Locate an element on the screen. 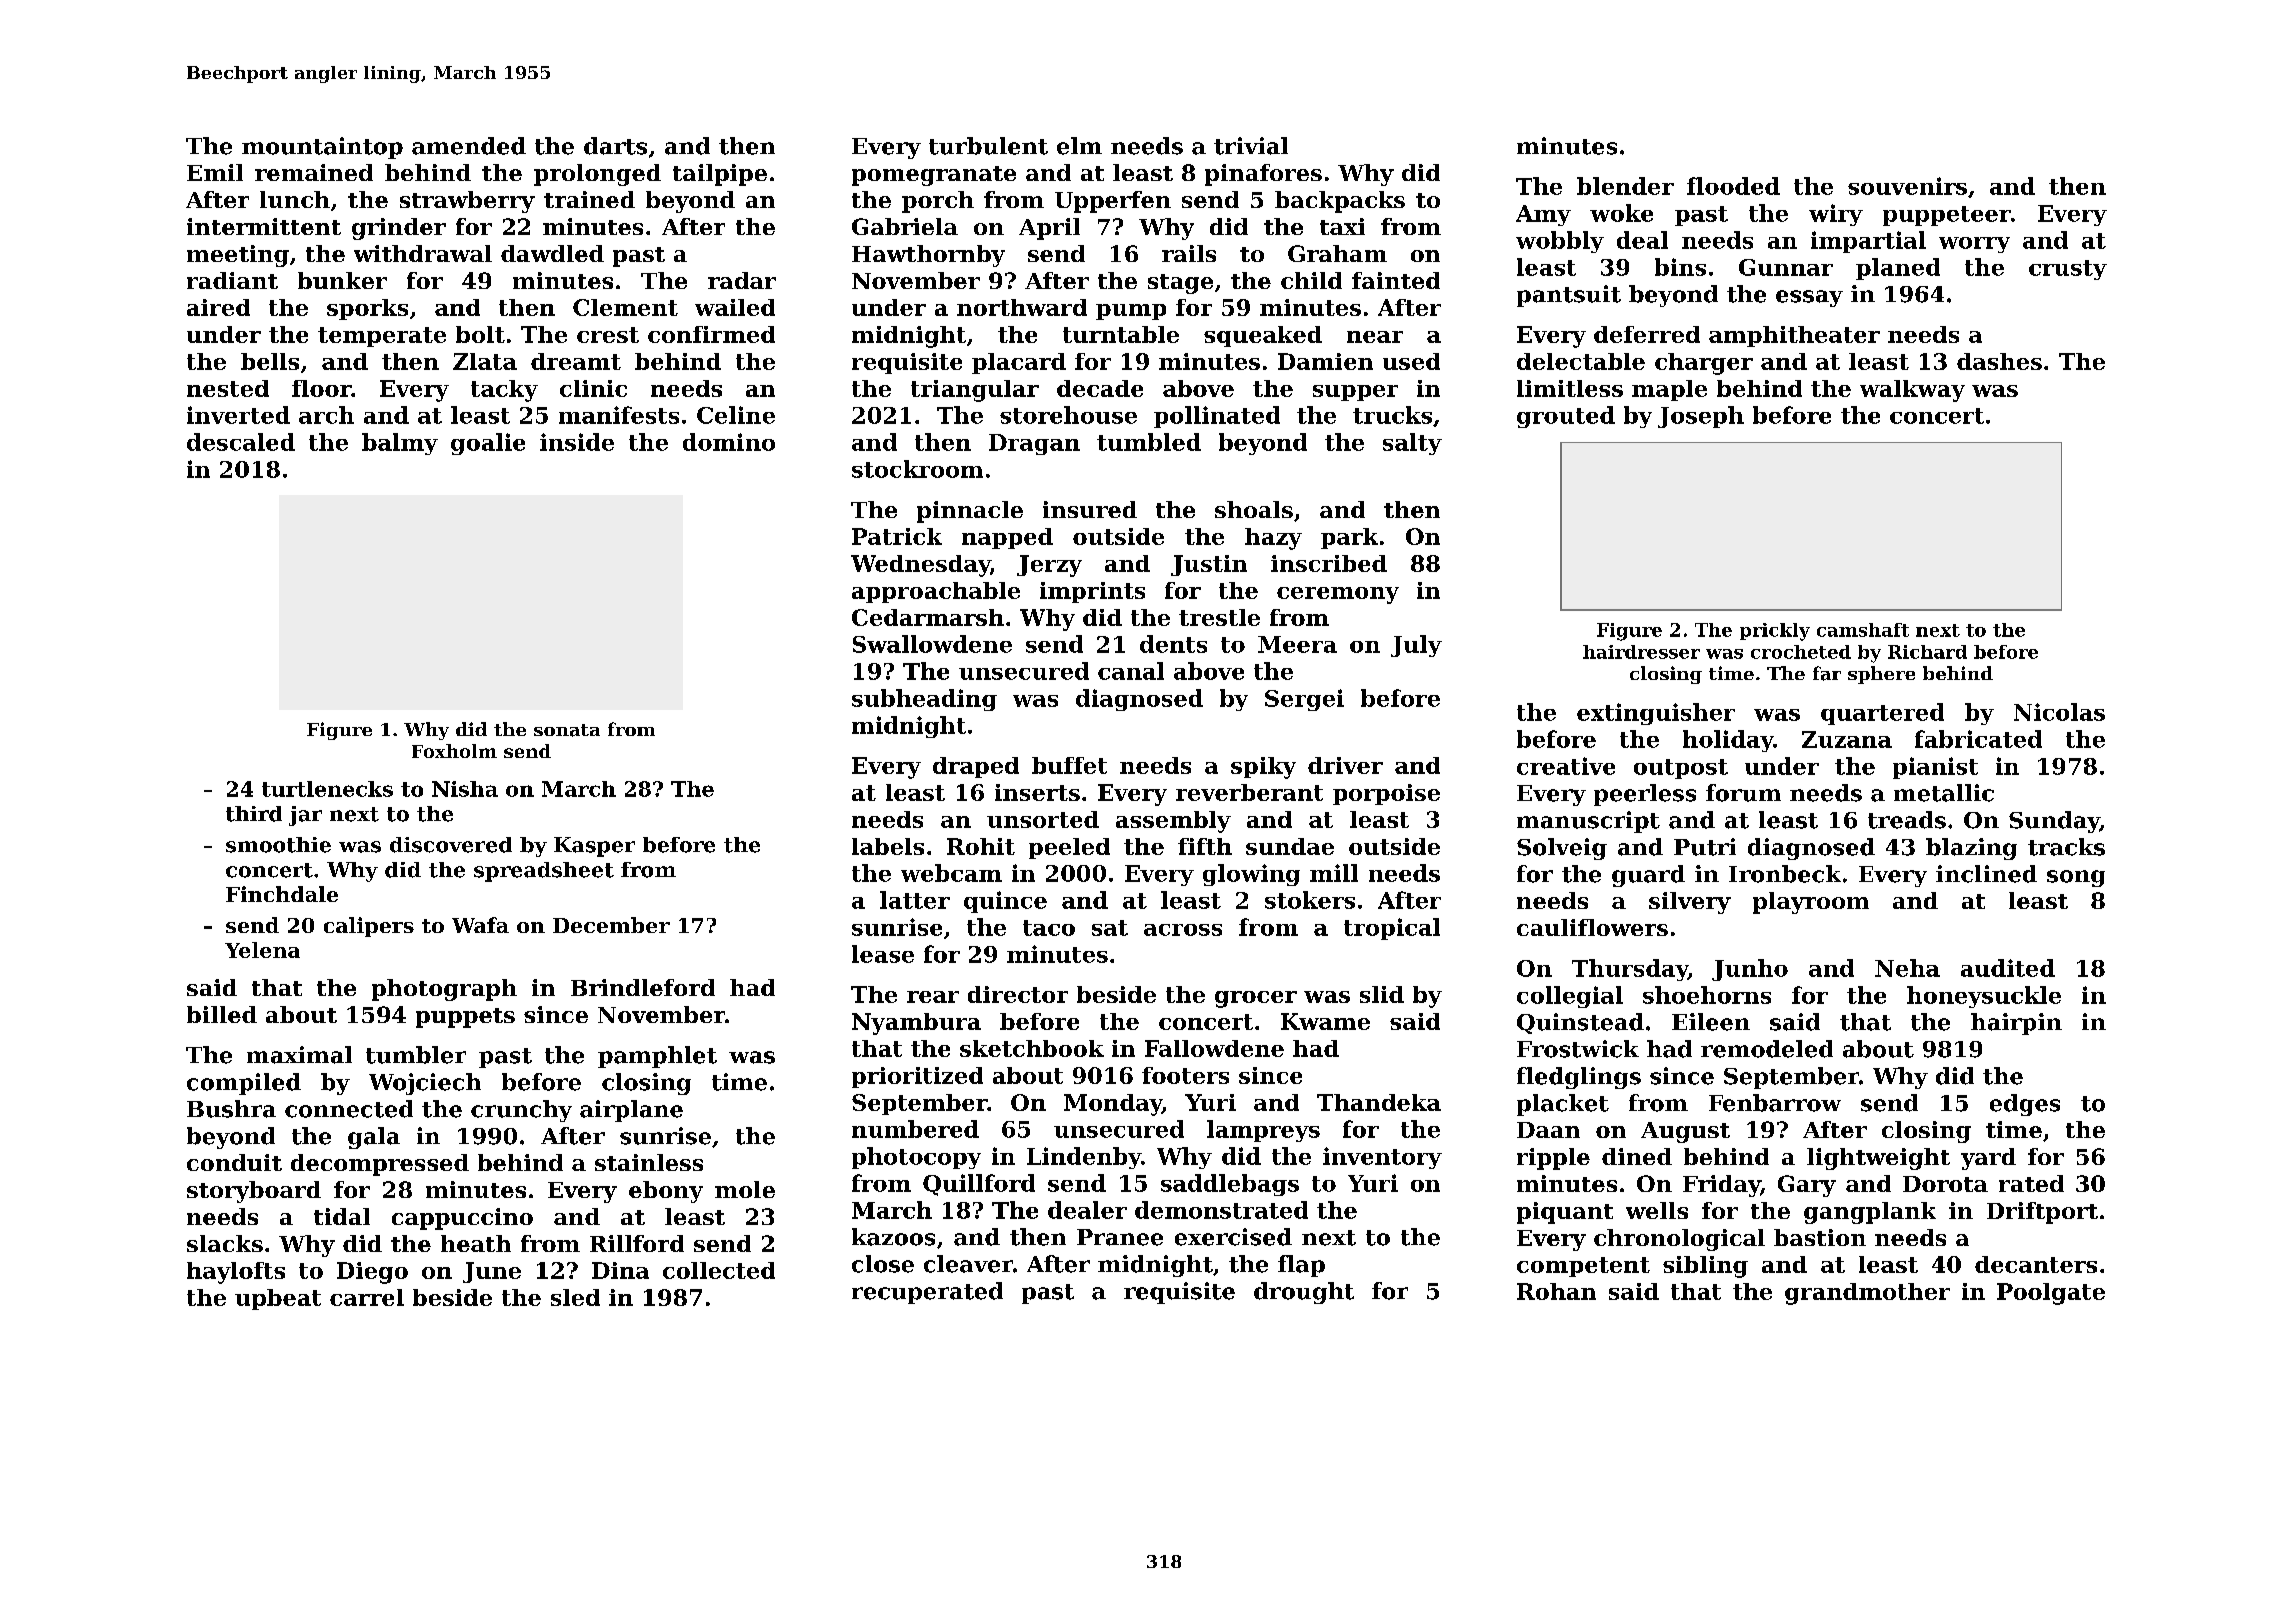 Image resolution: width=2292 pixels, height=1620 pixels. Swallowdene is located at coordinates (932, 644).
